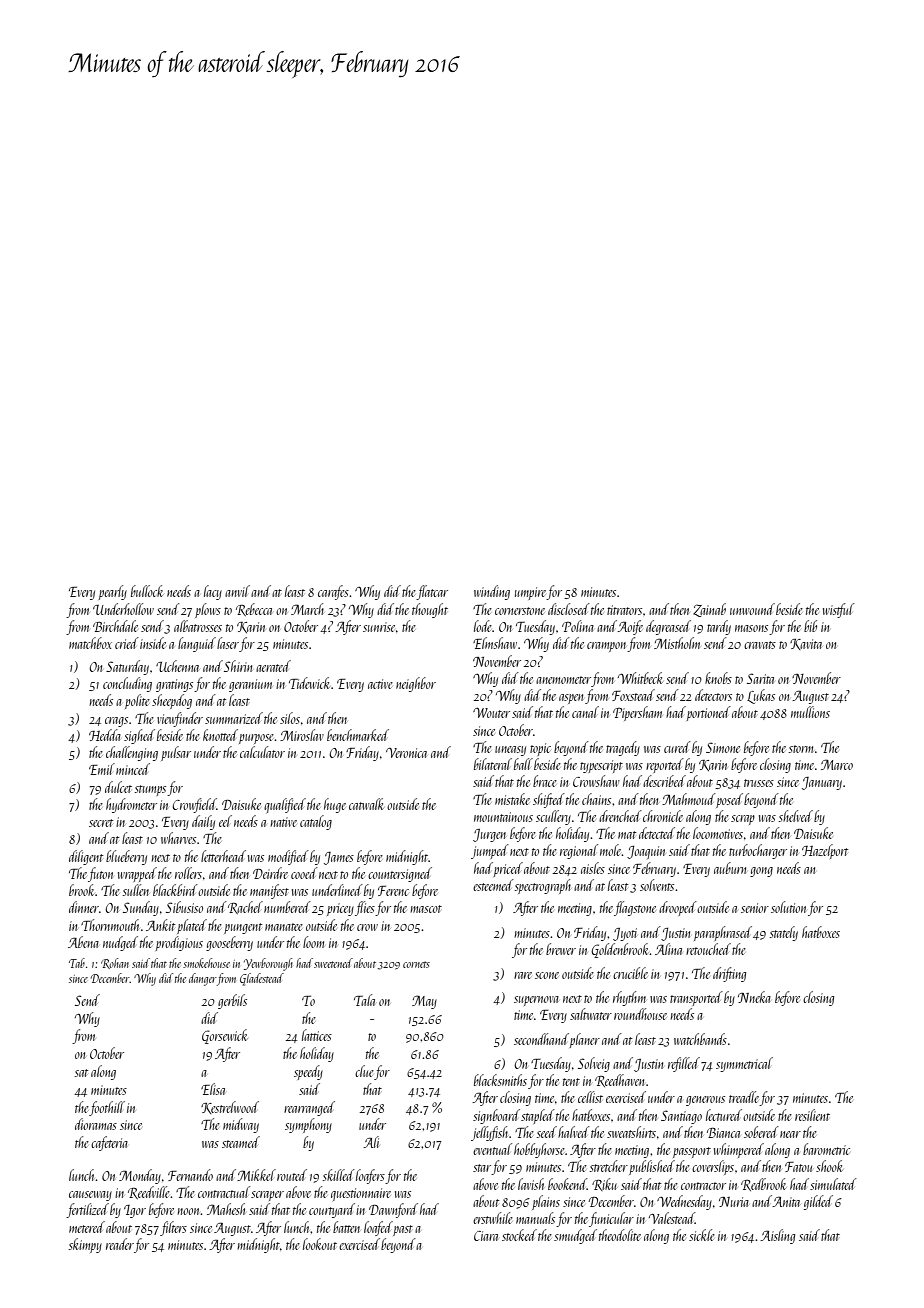 The image size is (924, 1308). Describe the element at coordinates (801, 749) in the page. I see `storm` at that location.
